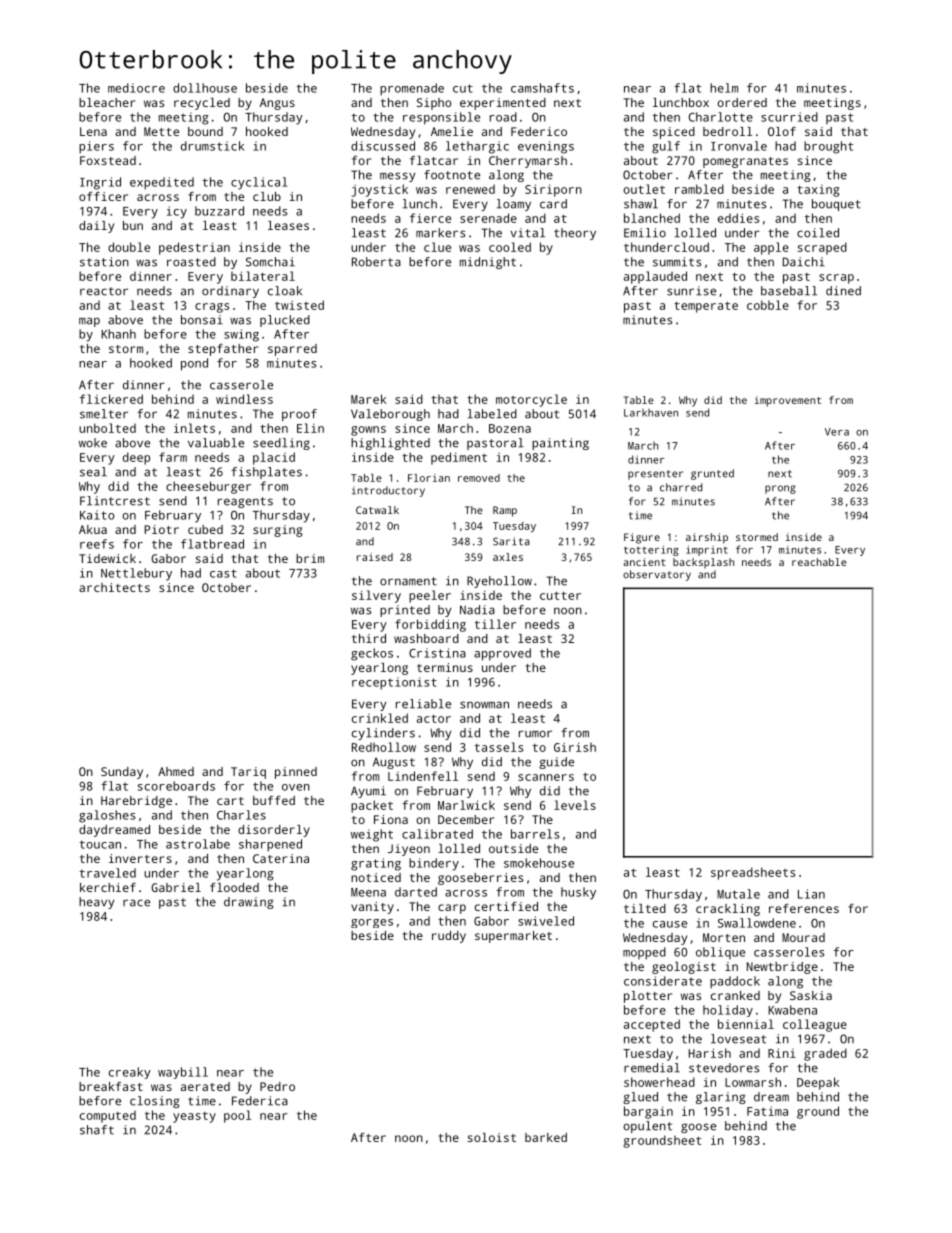 The height and width of the page is (1233, 952). I want to click on Girish, so click(575, 747).
